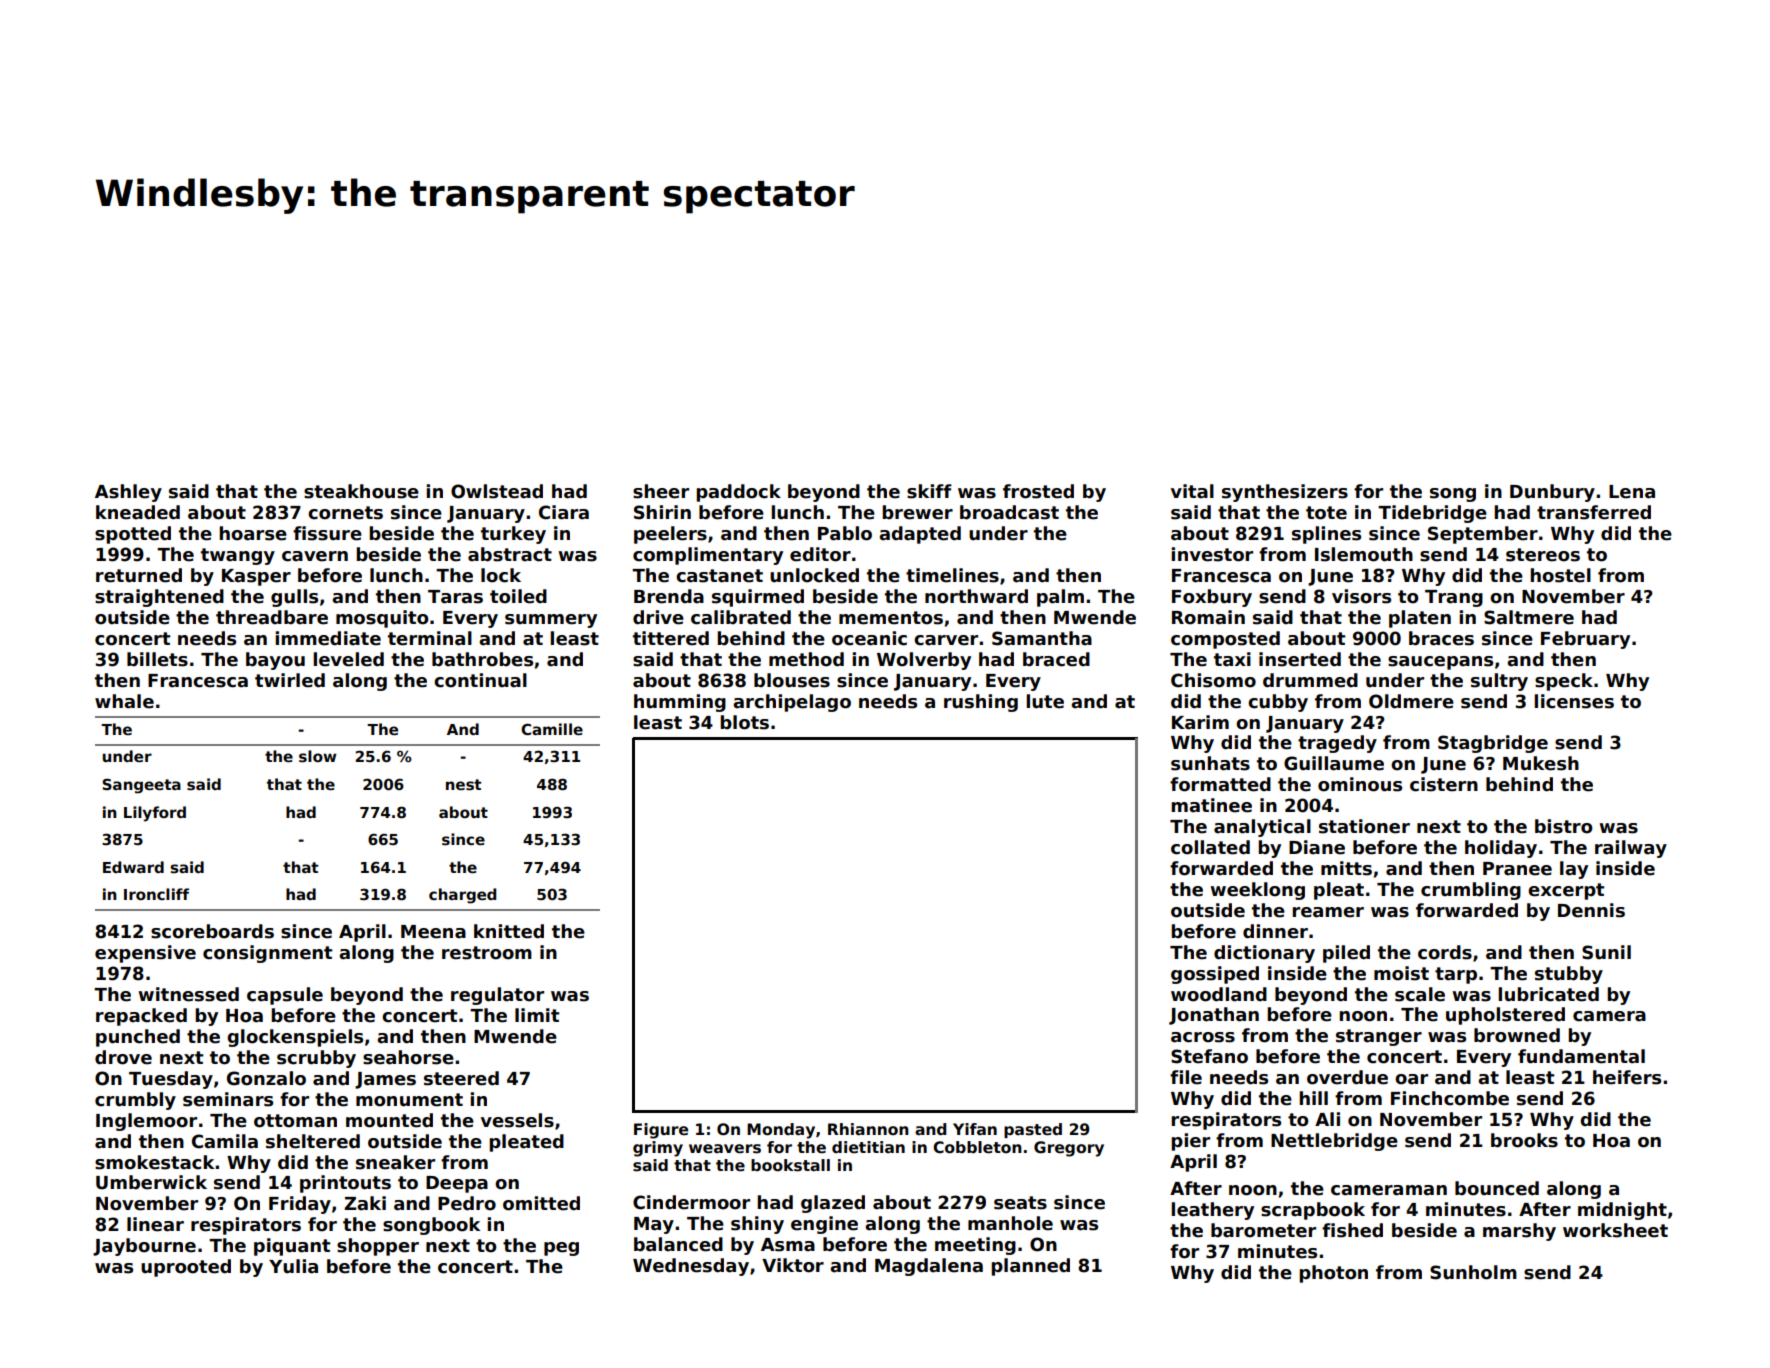  What do you see at coordinates (1192, 491) in the document?
I see `vital` at bounding box center [1192, 491].
